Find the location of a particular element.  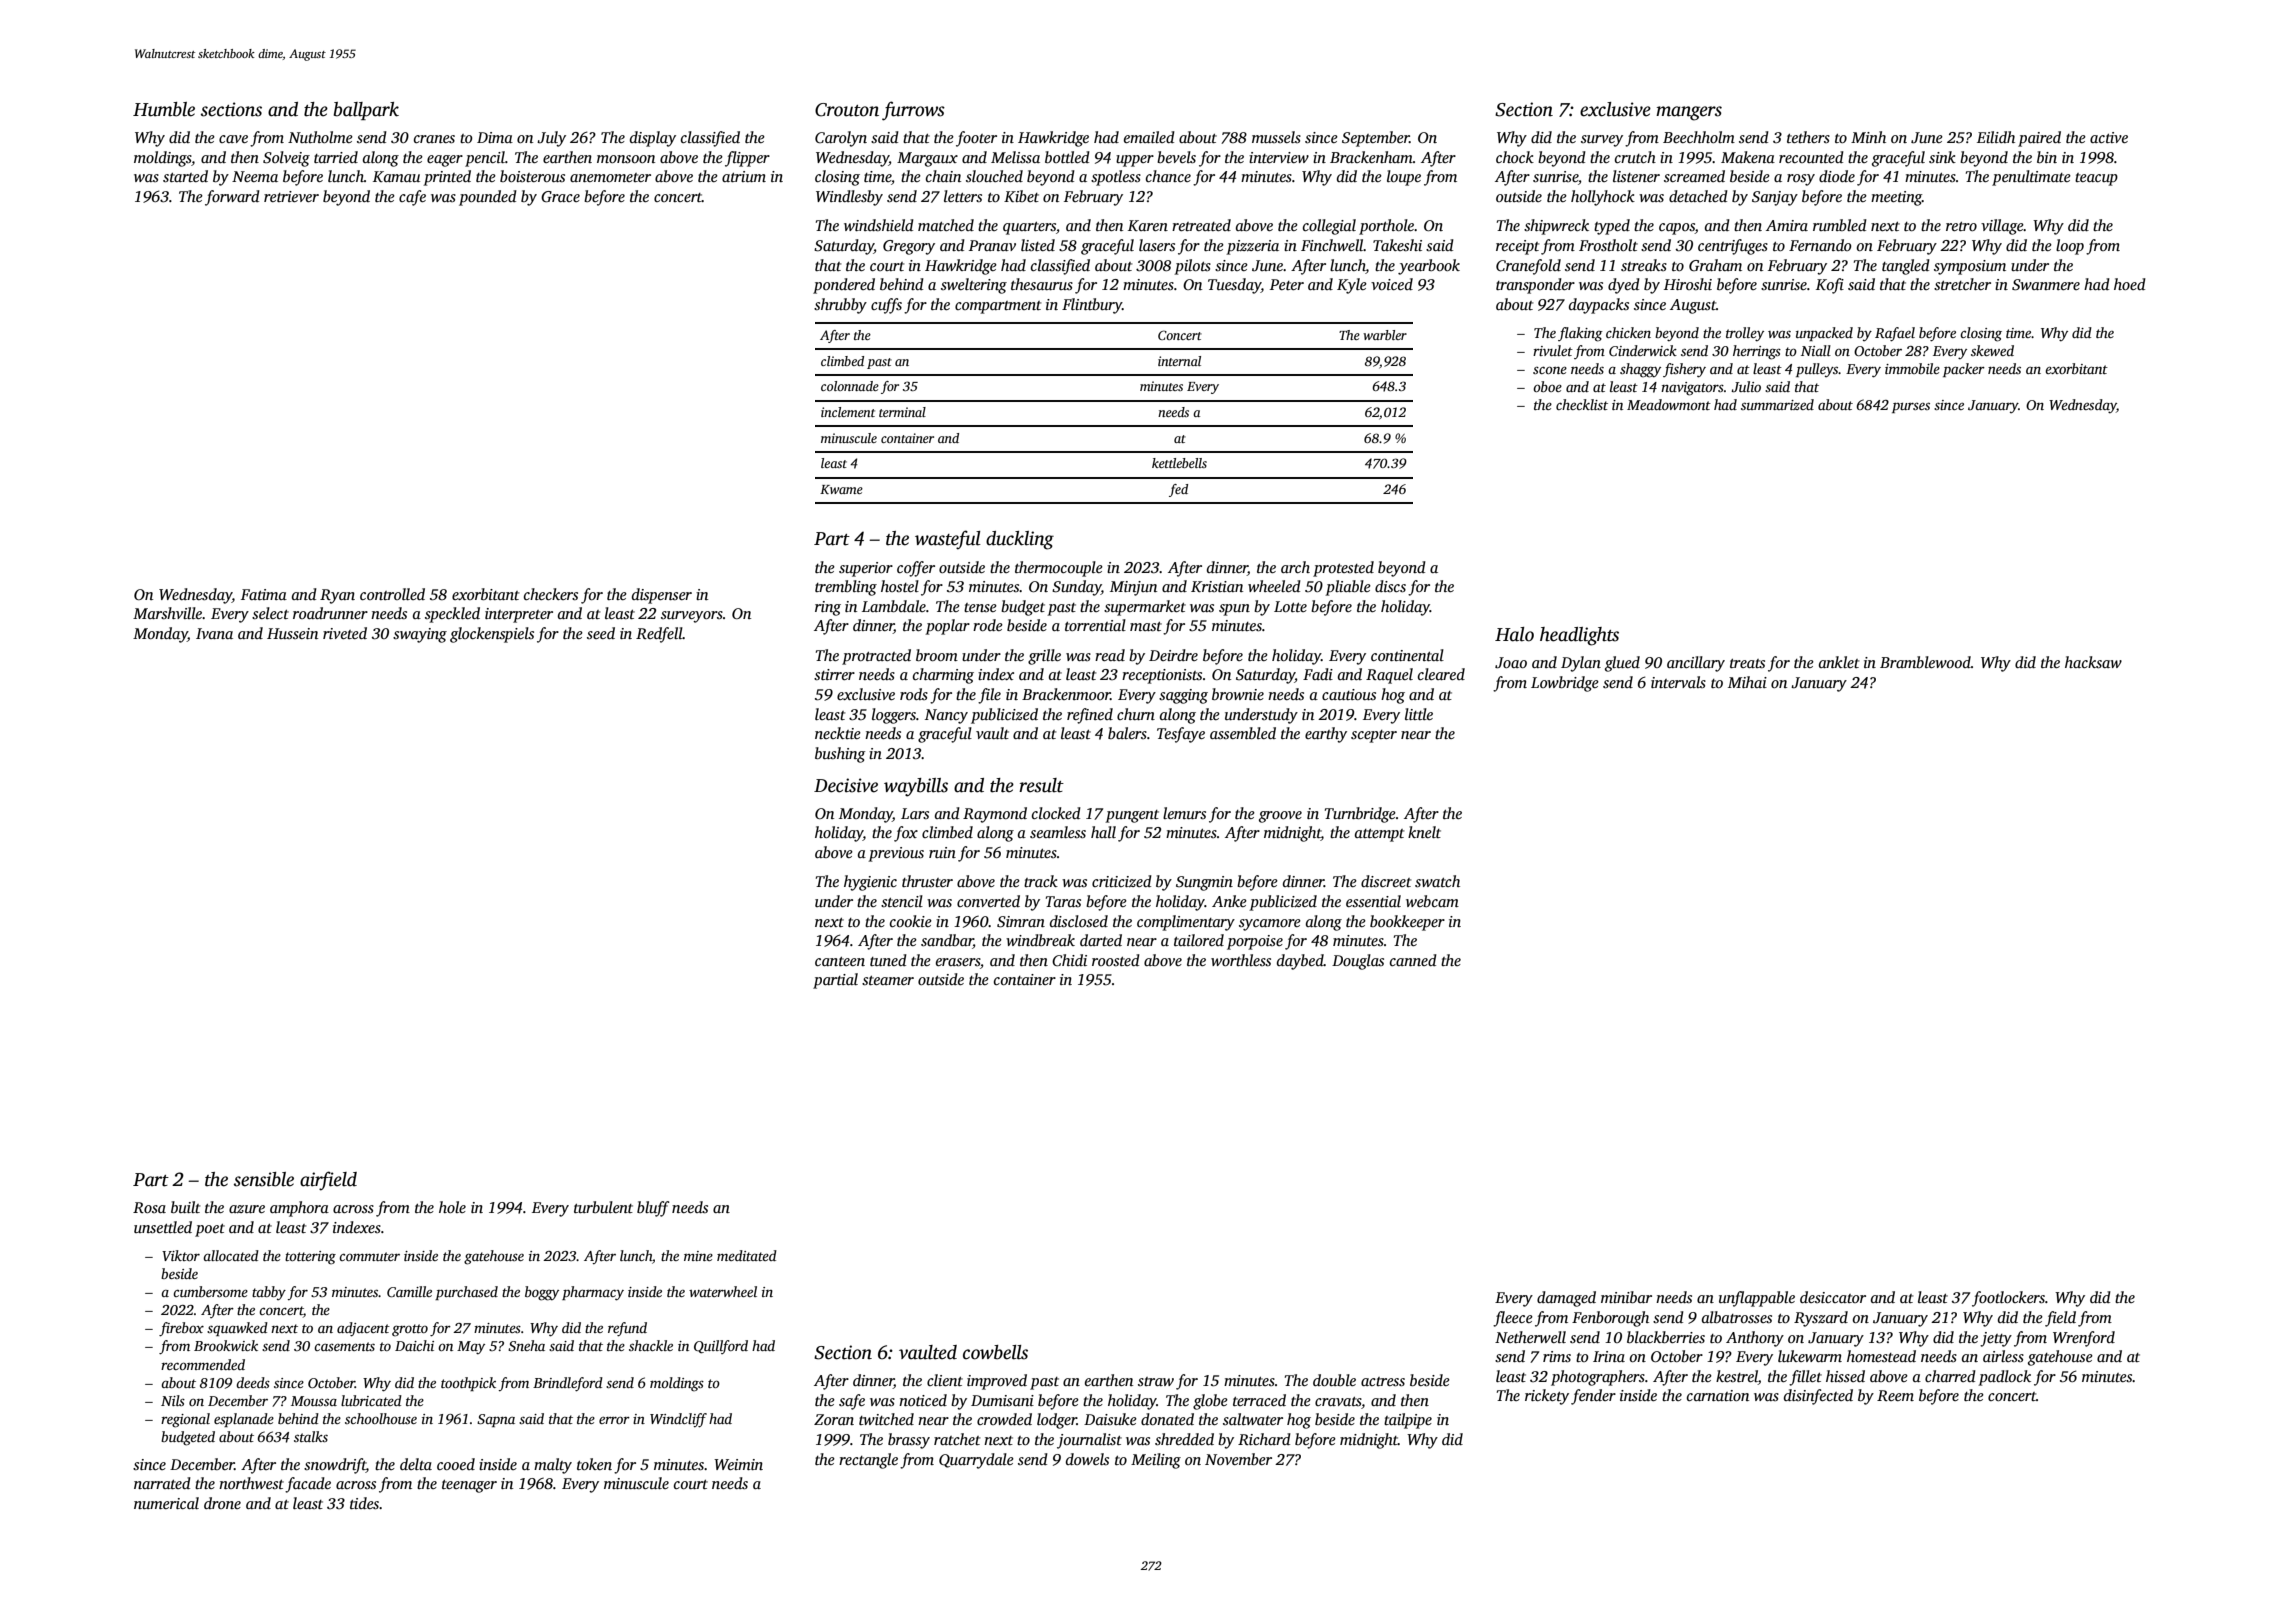

furrows is located at coordinates (913, 111).
